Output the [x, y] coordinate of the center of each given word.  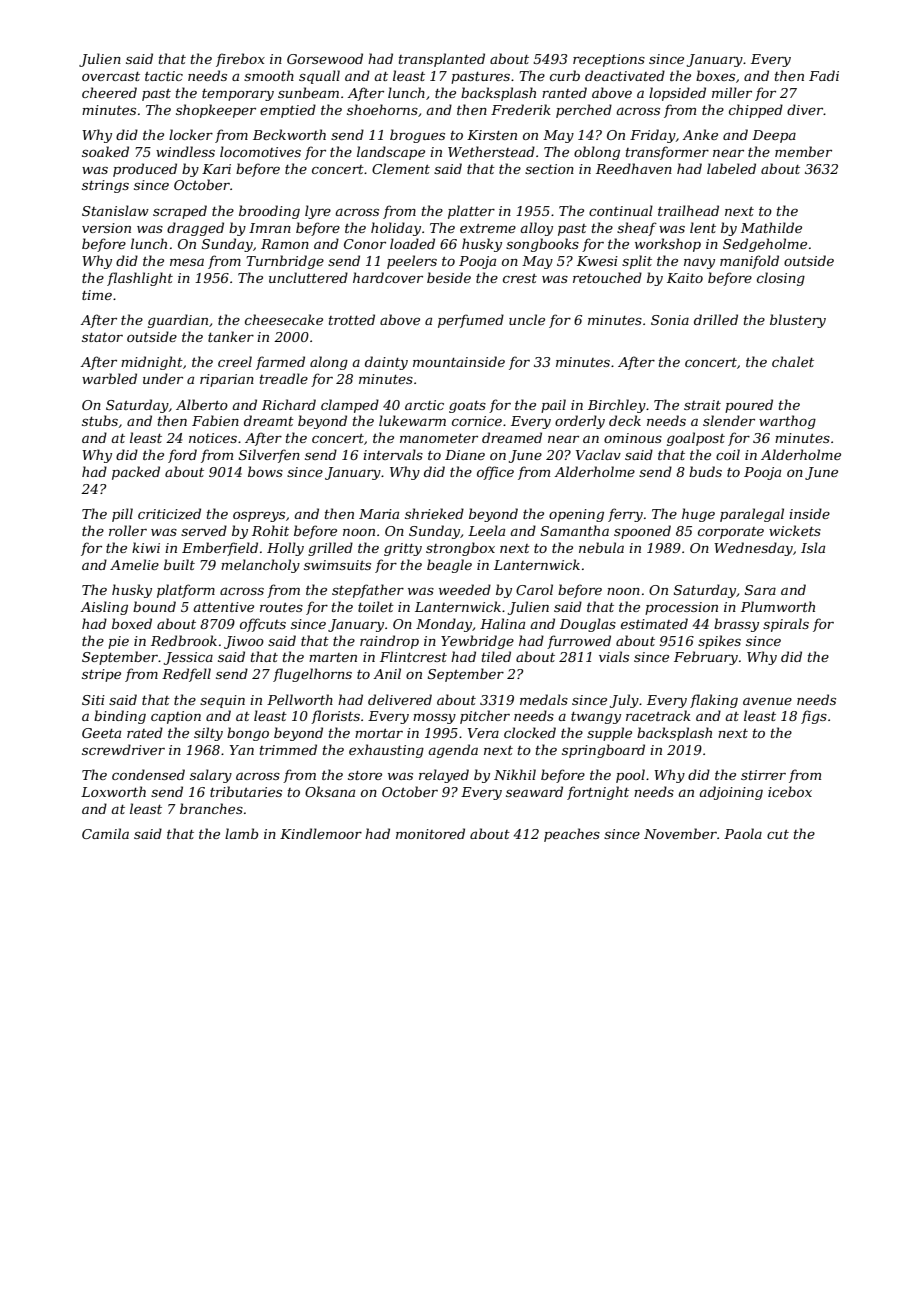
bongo [248, 734]
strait [702, 405]
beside [449, 277]
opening [576, 515]
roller [128, 530]
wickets [795, 530]
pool [630, 776]
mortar [379, 733]
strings [105, 186]
